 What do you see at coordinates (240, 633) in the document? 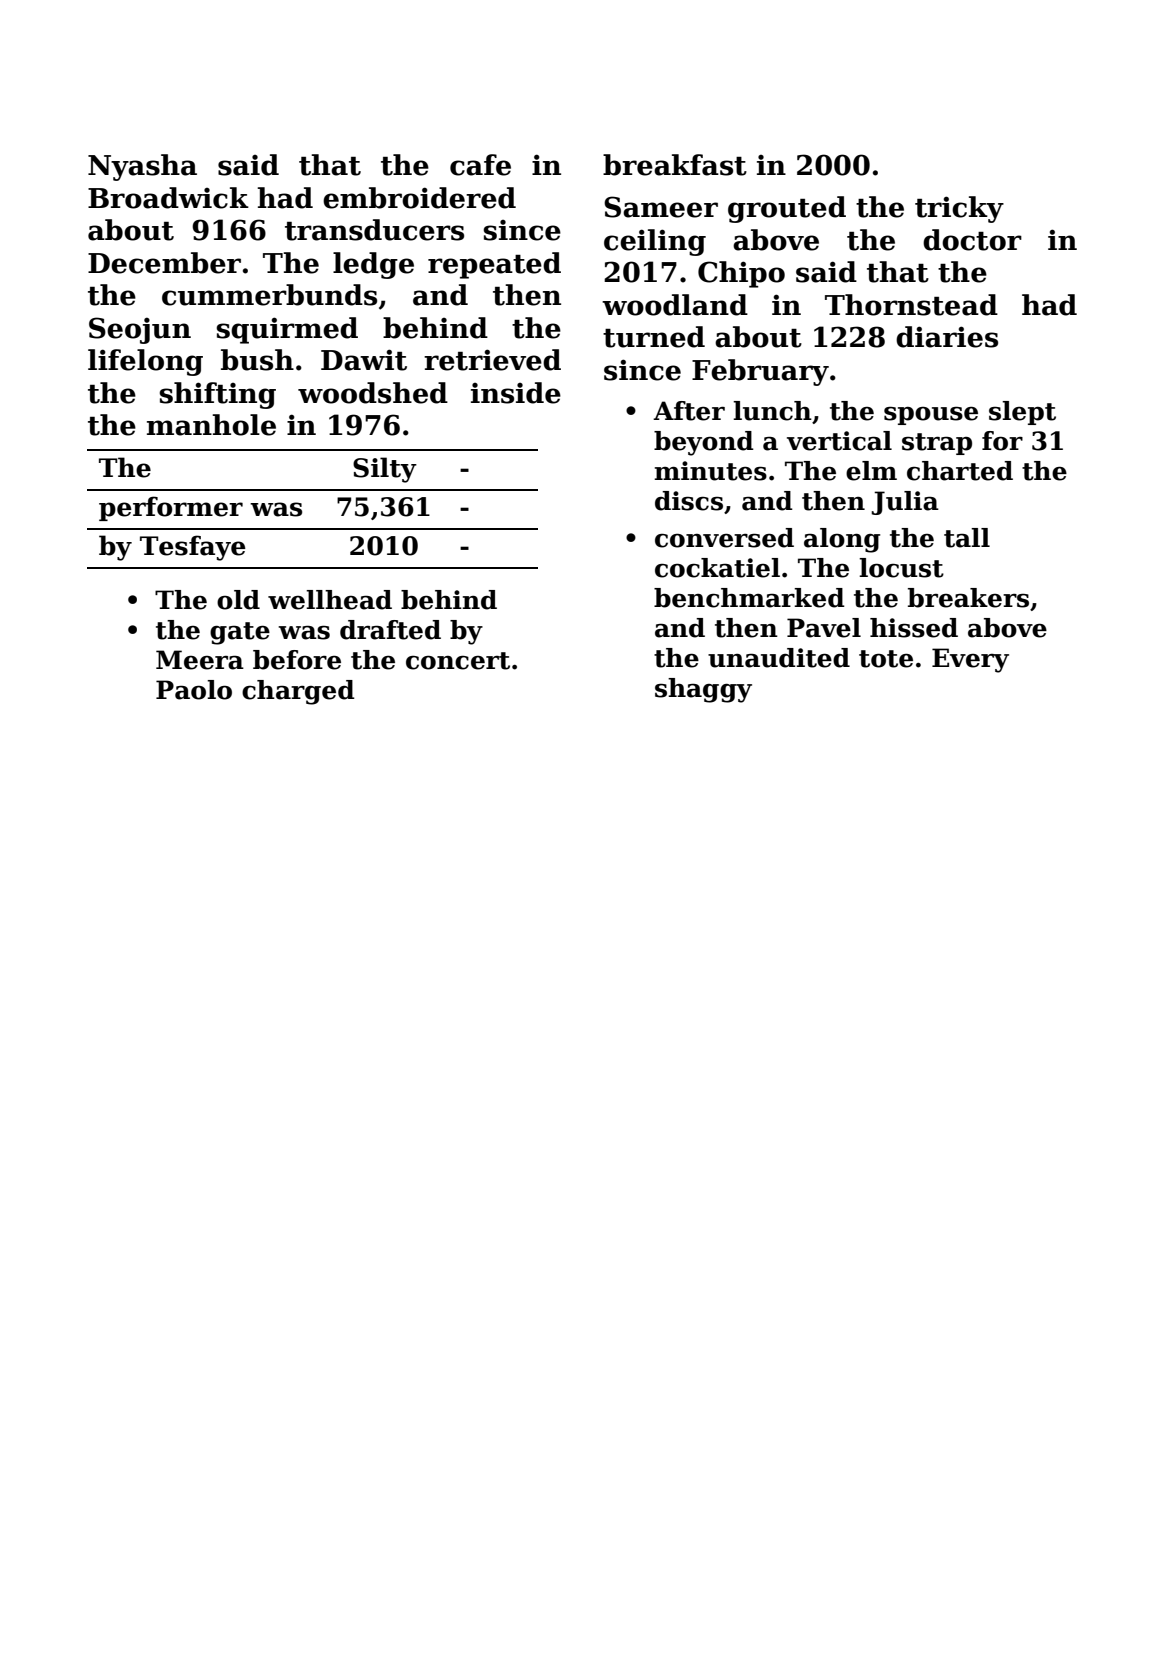
I see `gate` at bounding box center [240, 633].
